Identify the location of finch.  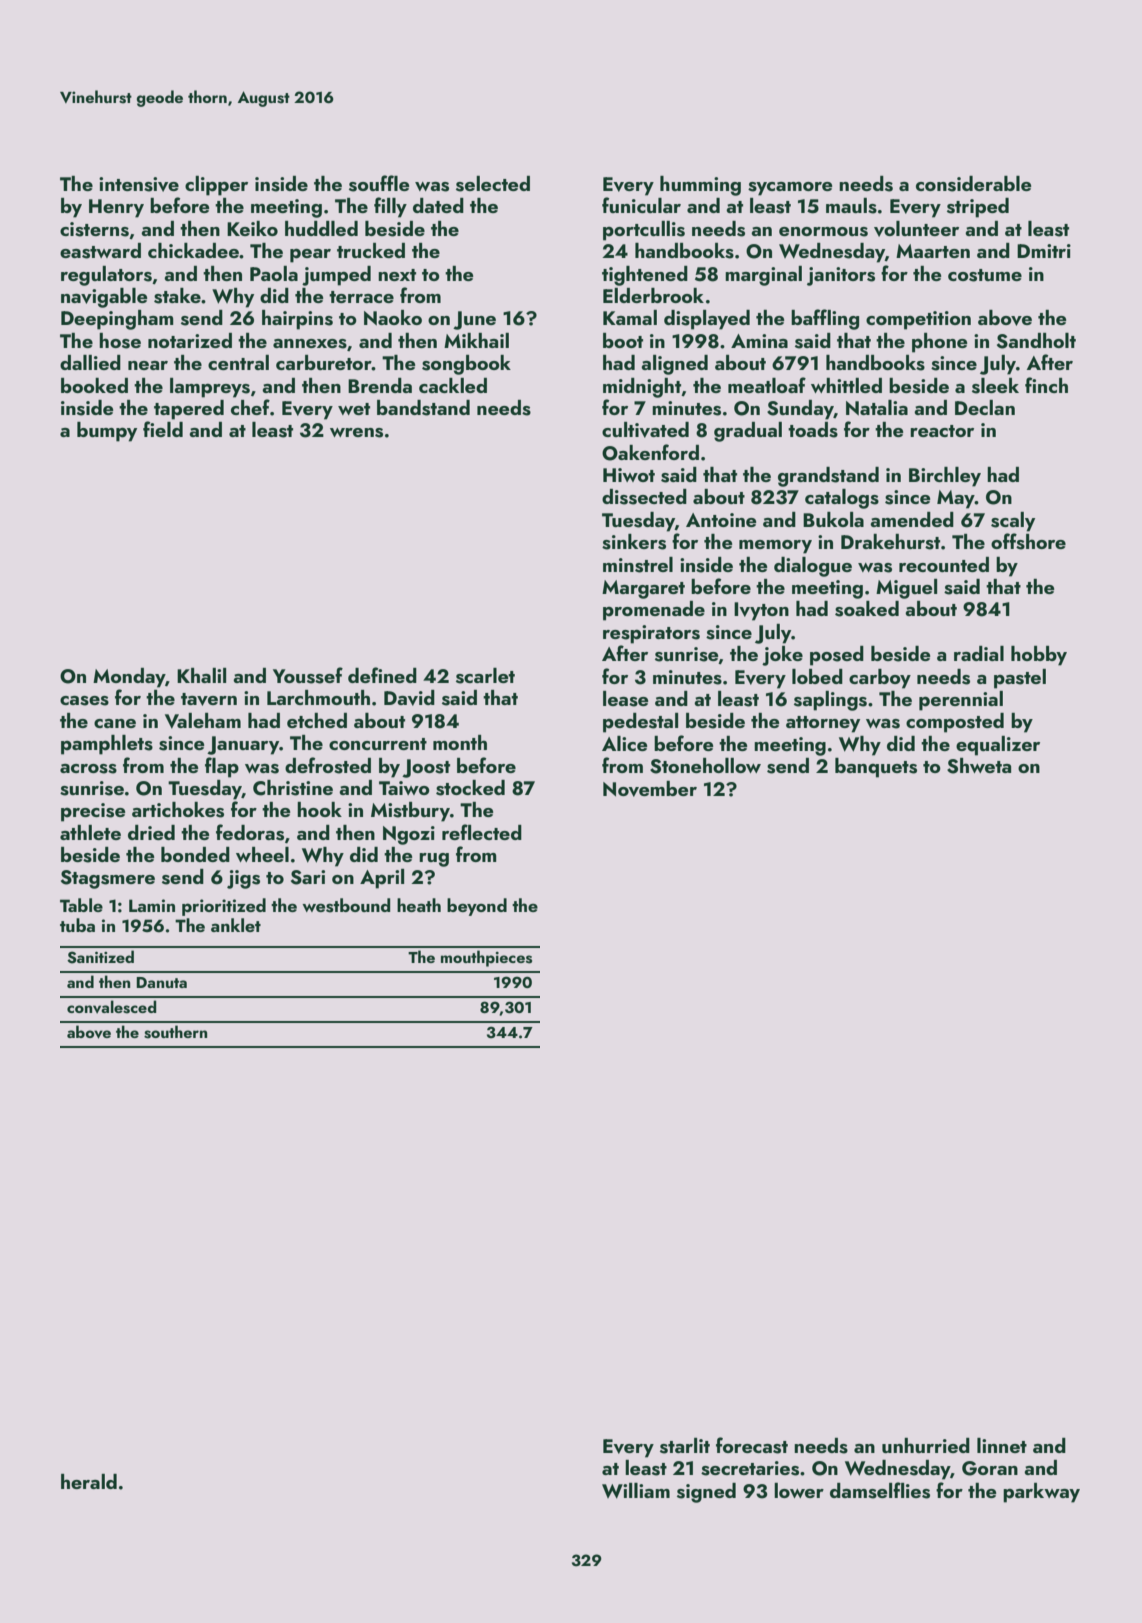
(1046, 385).
